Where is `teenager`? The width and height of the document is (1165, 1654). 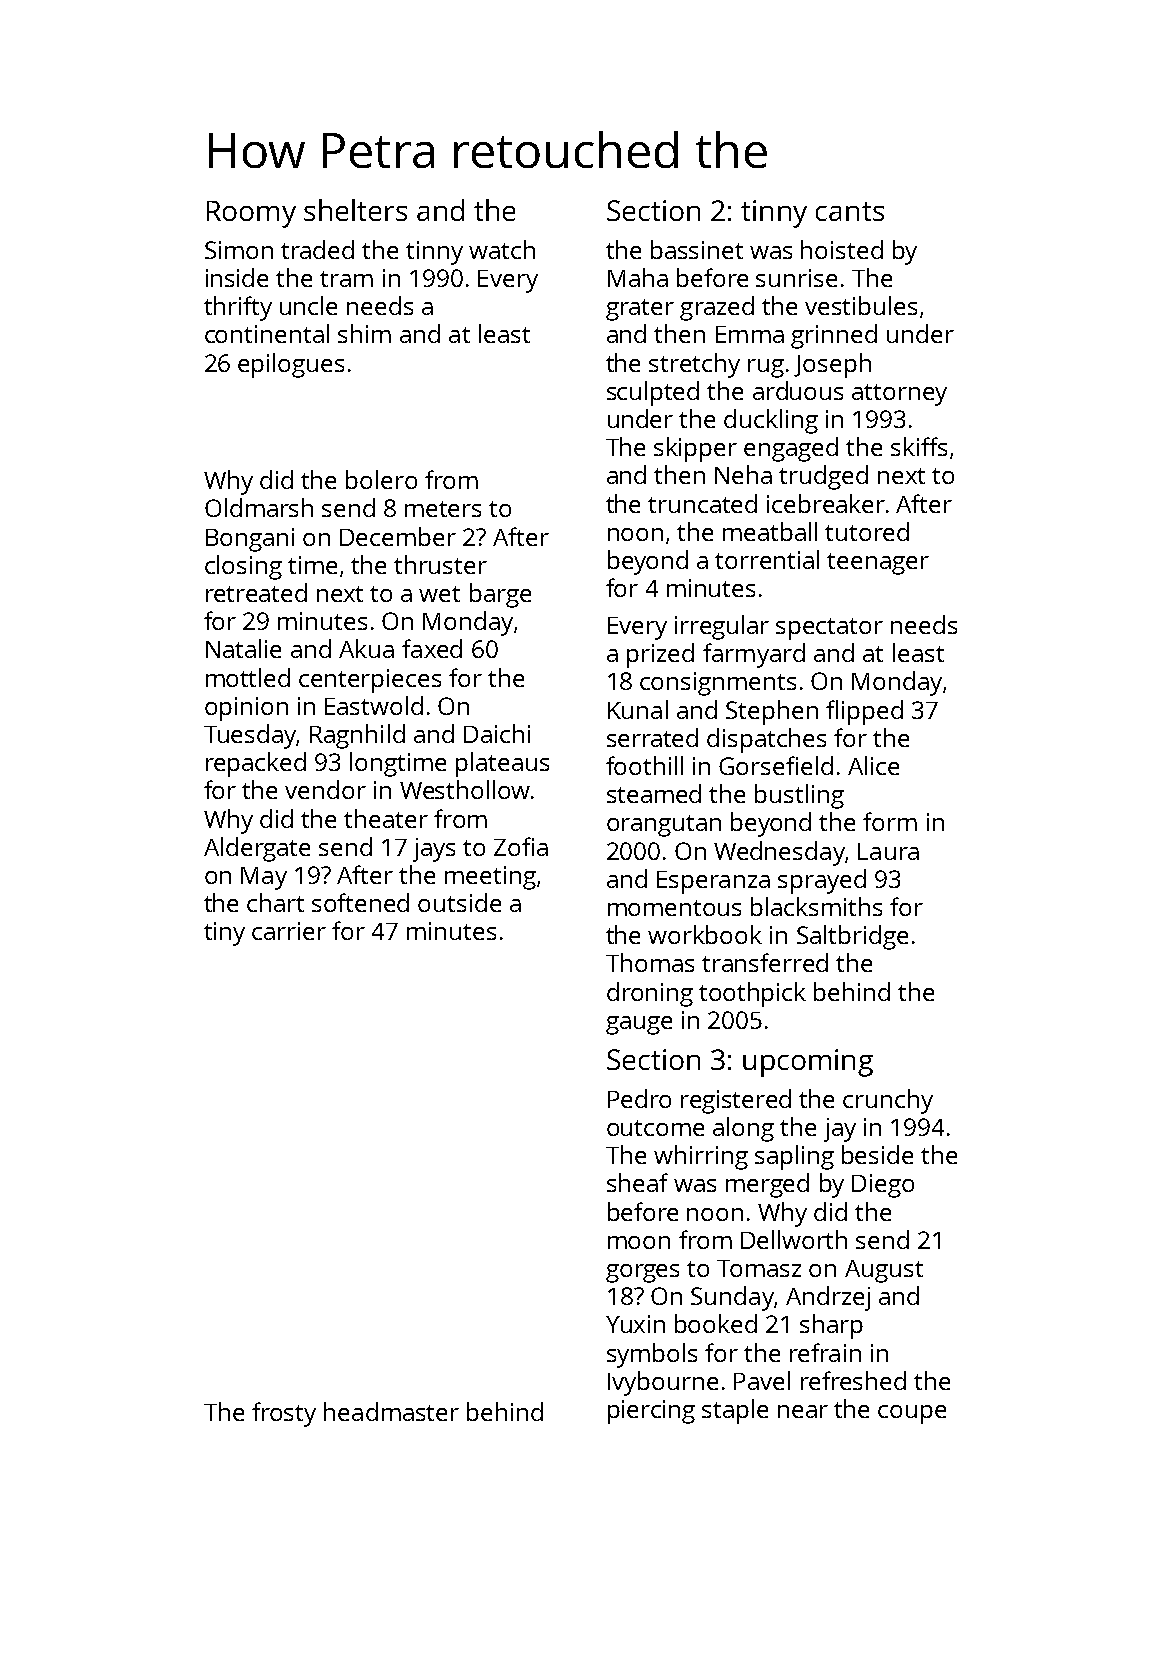 teenager is located at coordinates (878, 564).
